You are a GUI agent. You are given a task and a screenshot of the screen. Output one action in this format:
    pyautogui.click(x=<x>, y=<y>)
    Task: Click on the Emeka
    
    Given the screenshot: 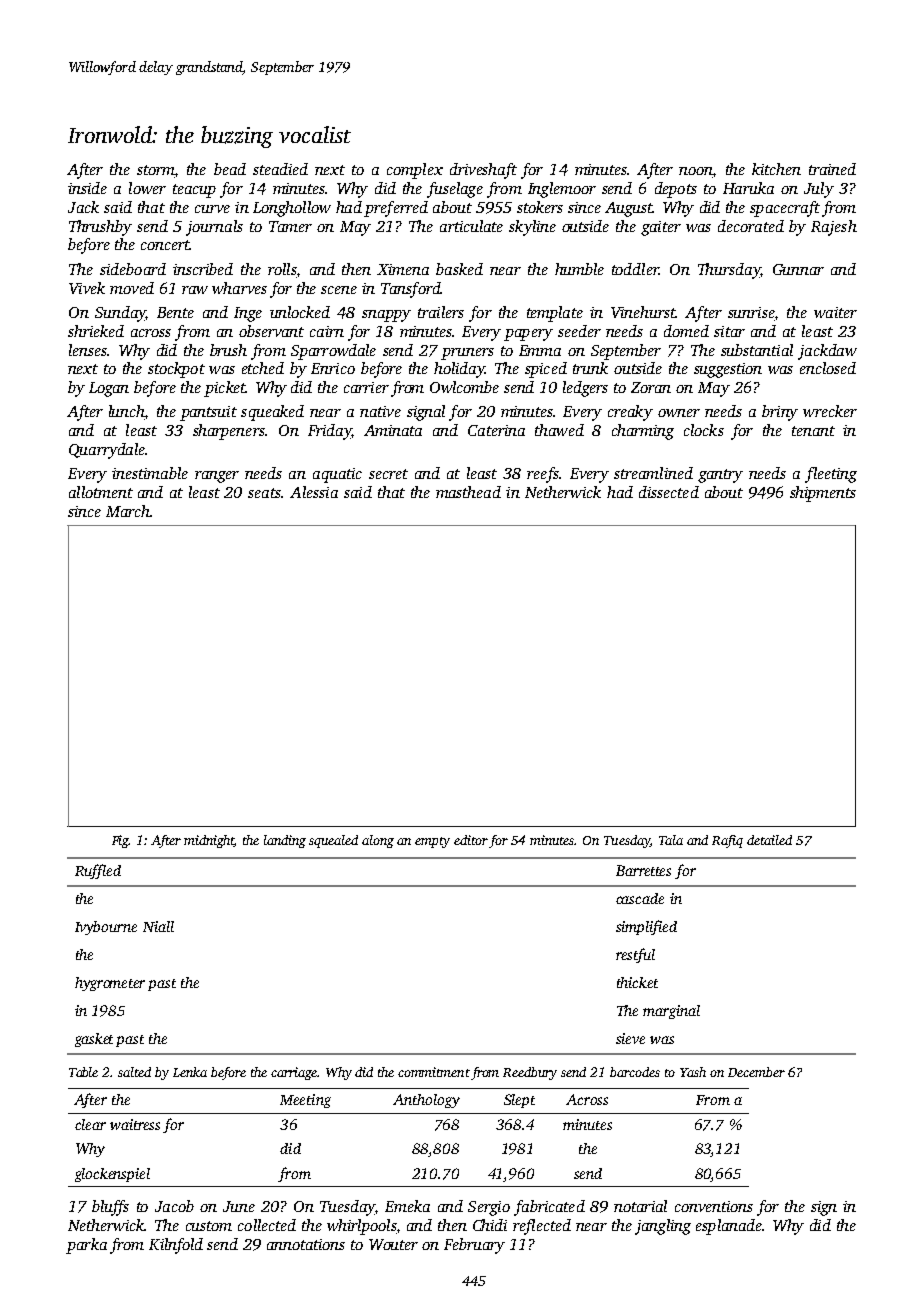 What is the action you would take?
    pyautogui.click(x=407, y=1206)
